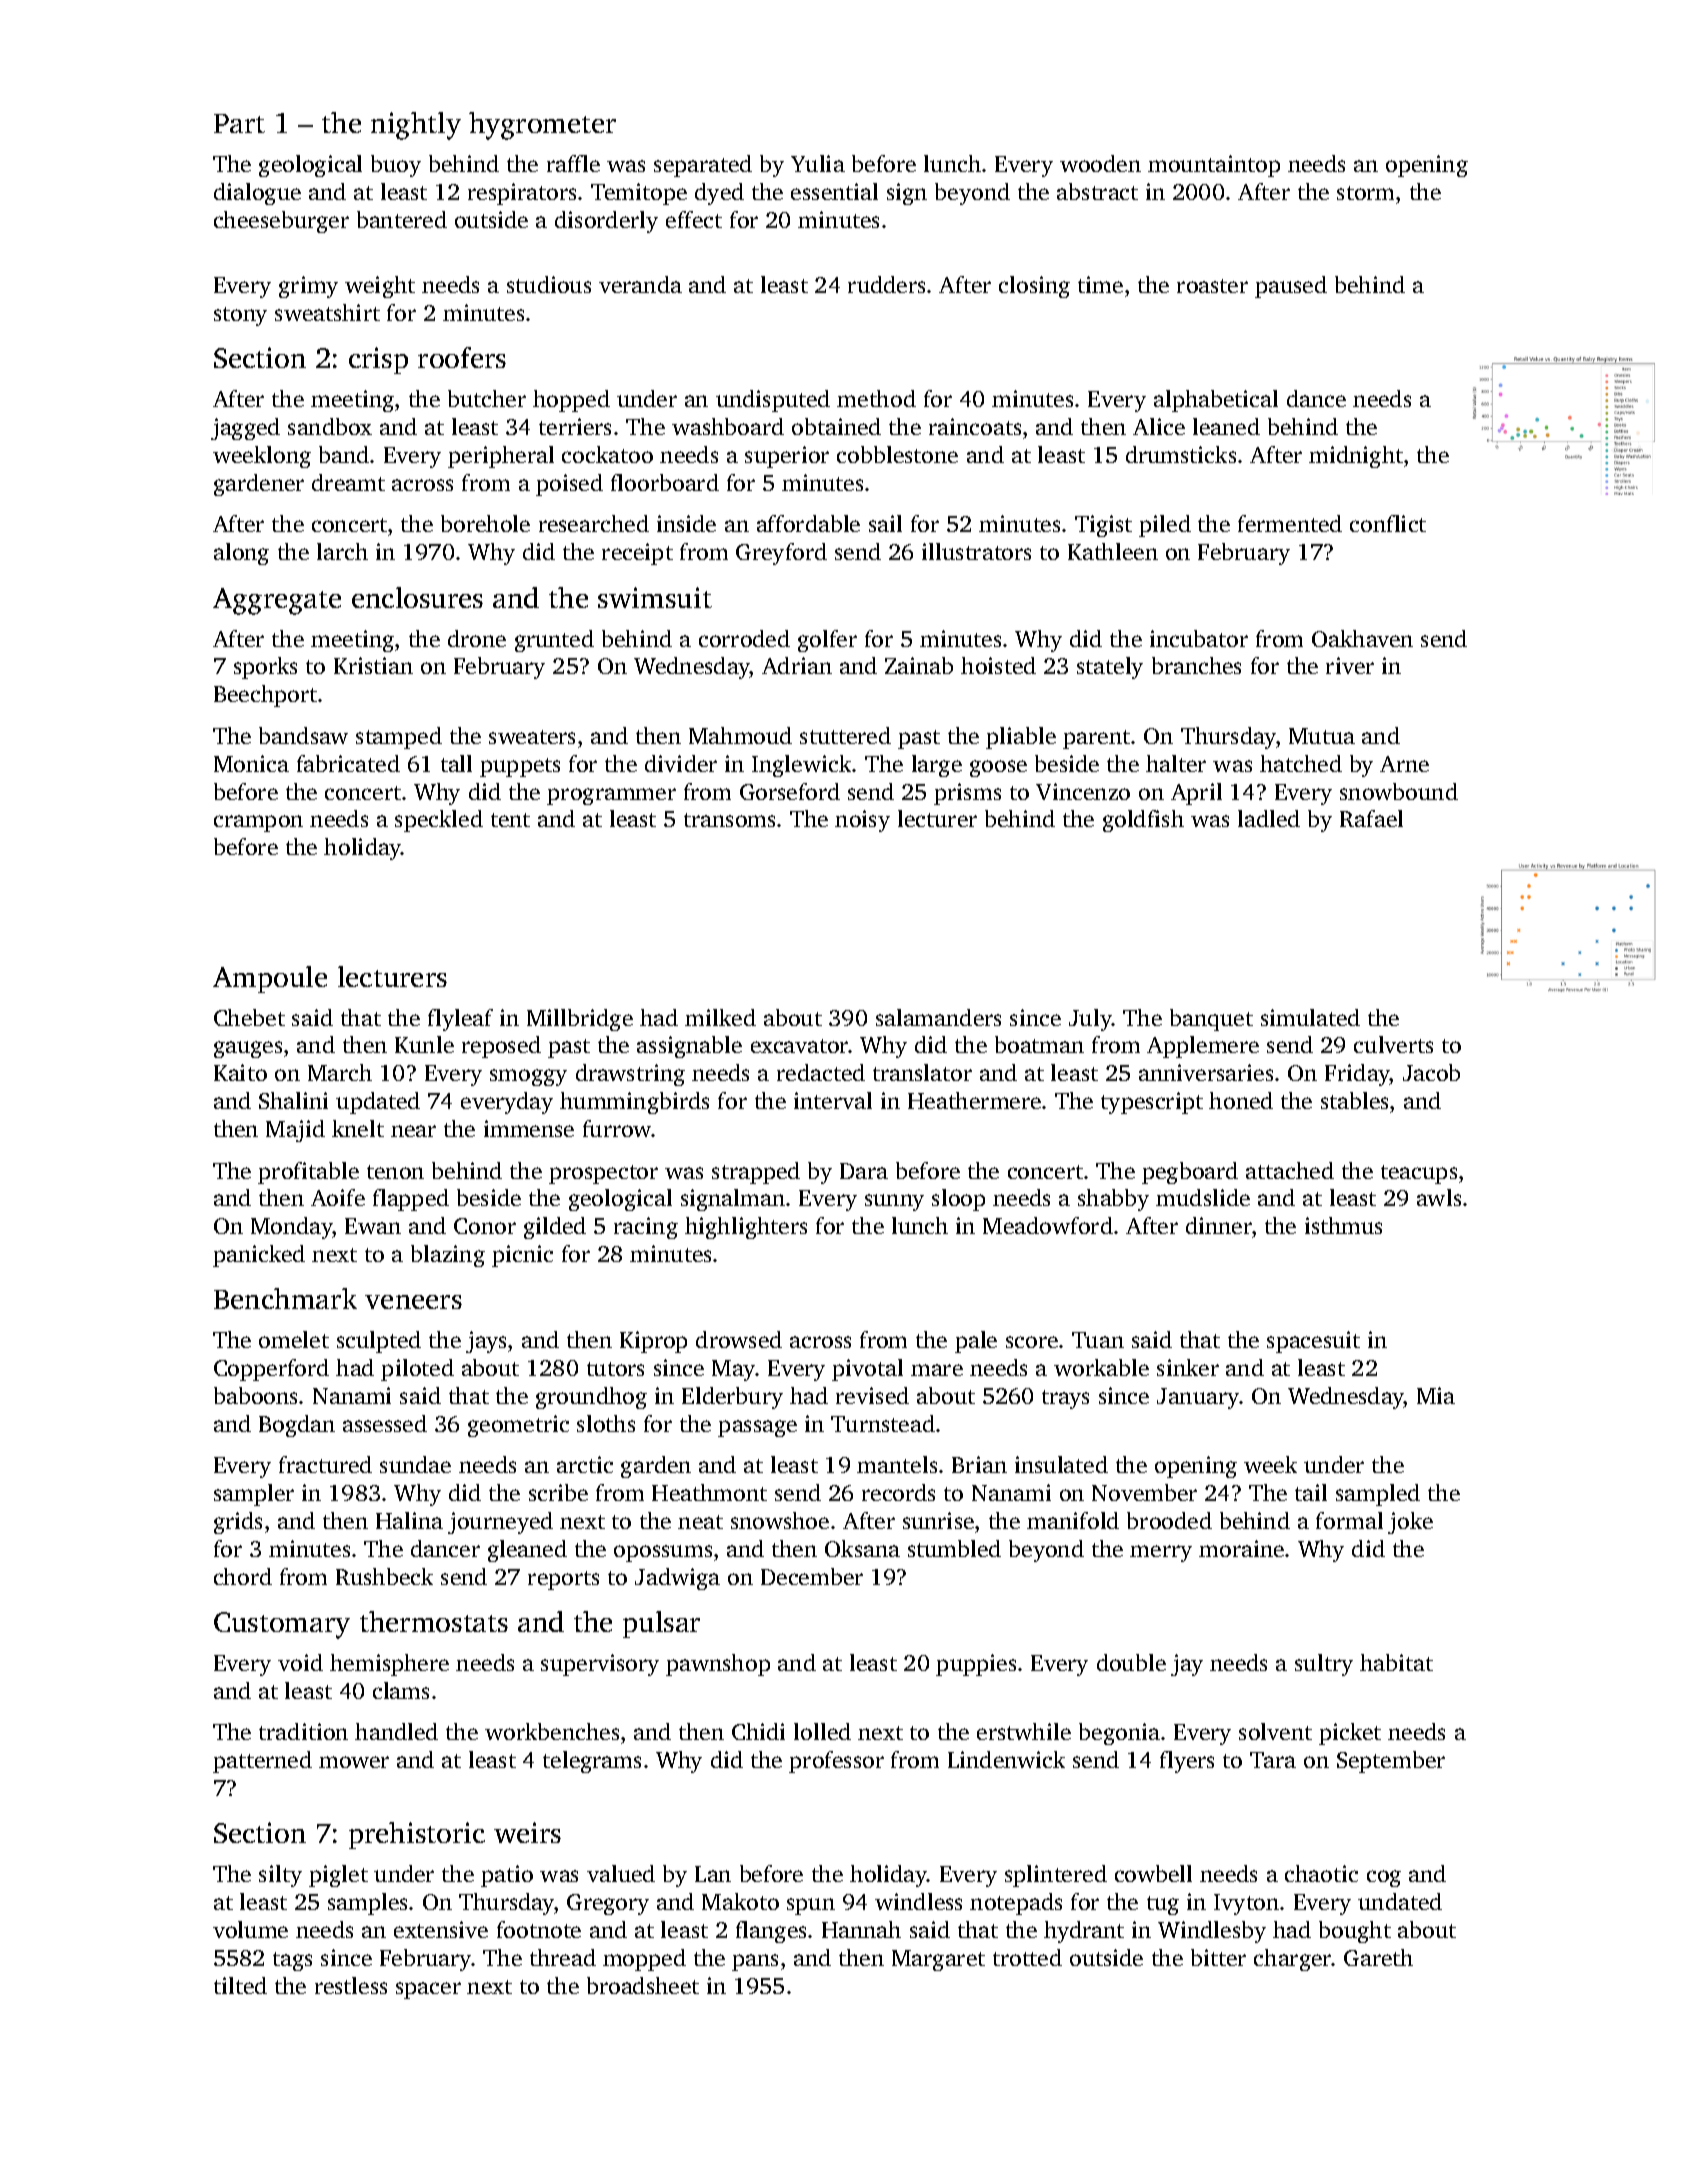 This screenshot has height=2178, width=1683. I want to click on handled, so click(396, 1731).
